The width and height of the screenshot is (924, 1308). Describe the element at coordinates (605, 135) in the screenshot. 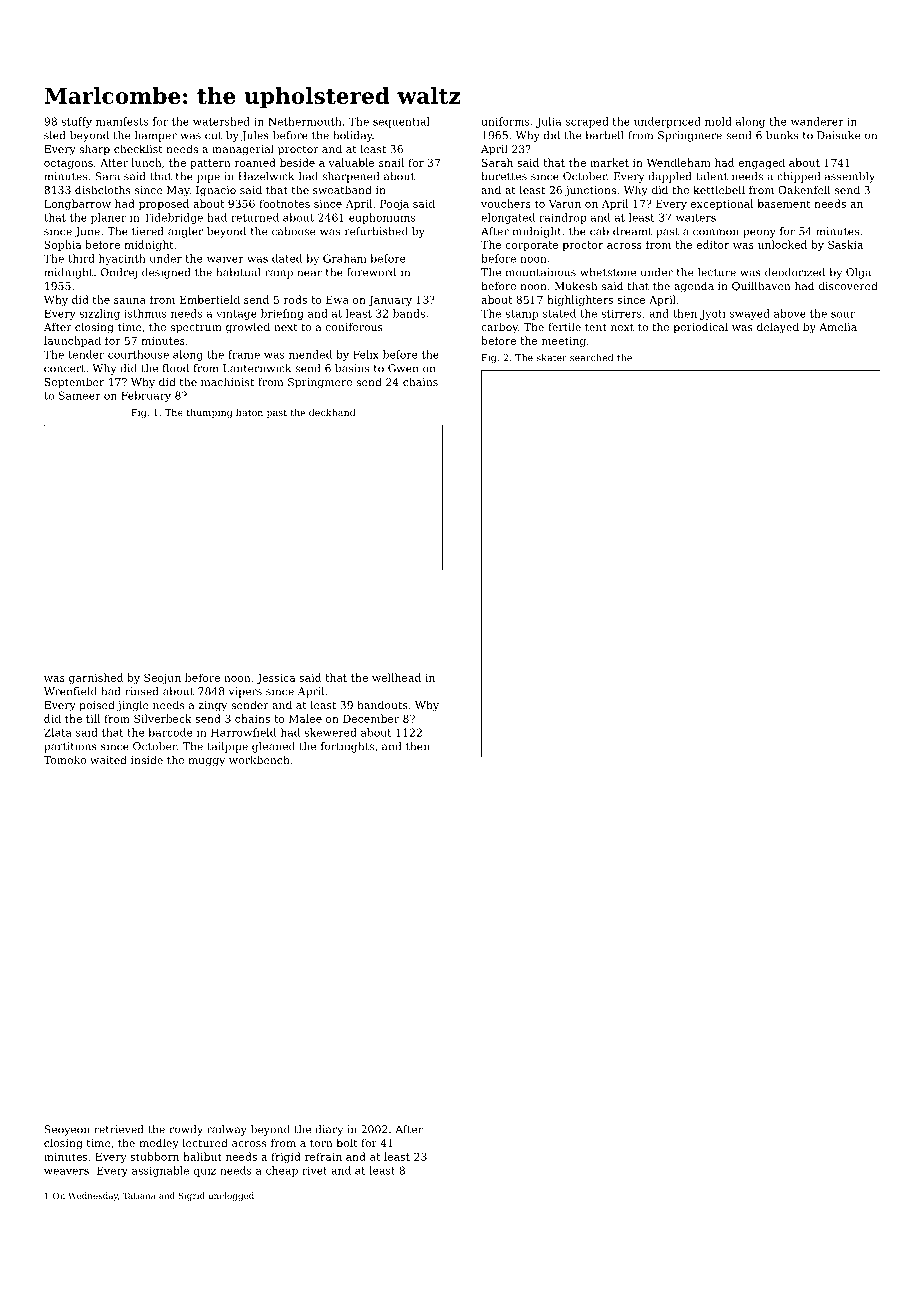

I see `barbell` at that location.
